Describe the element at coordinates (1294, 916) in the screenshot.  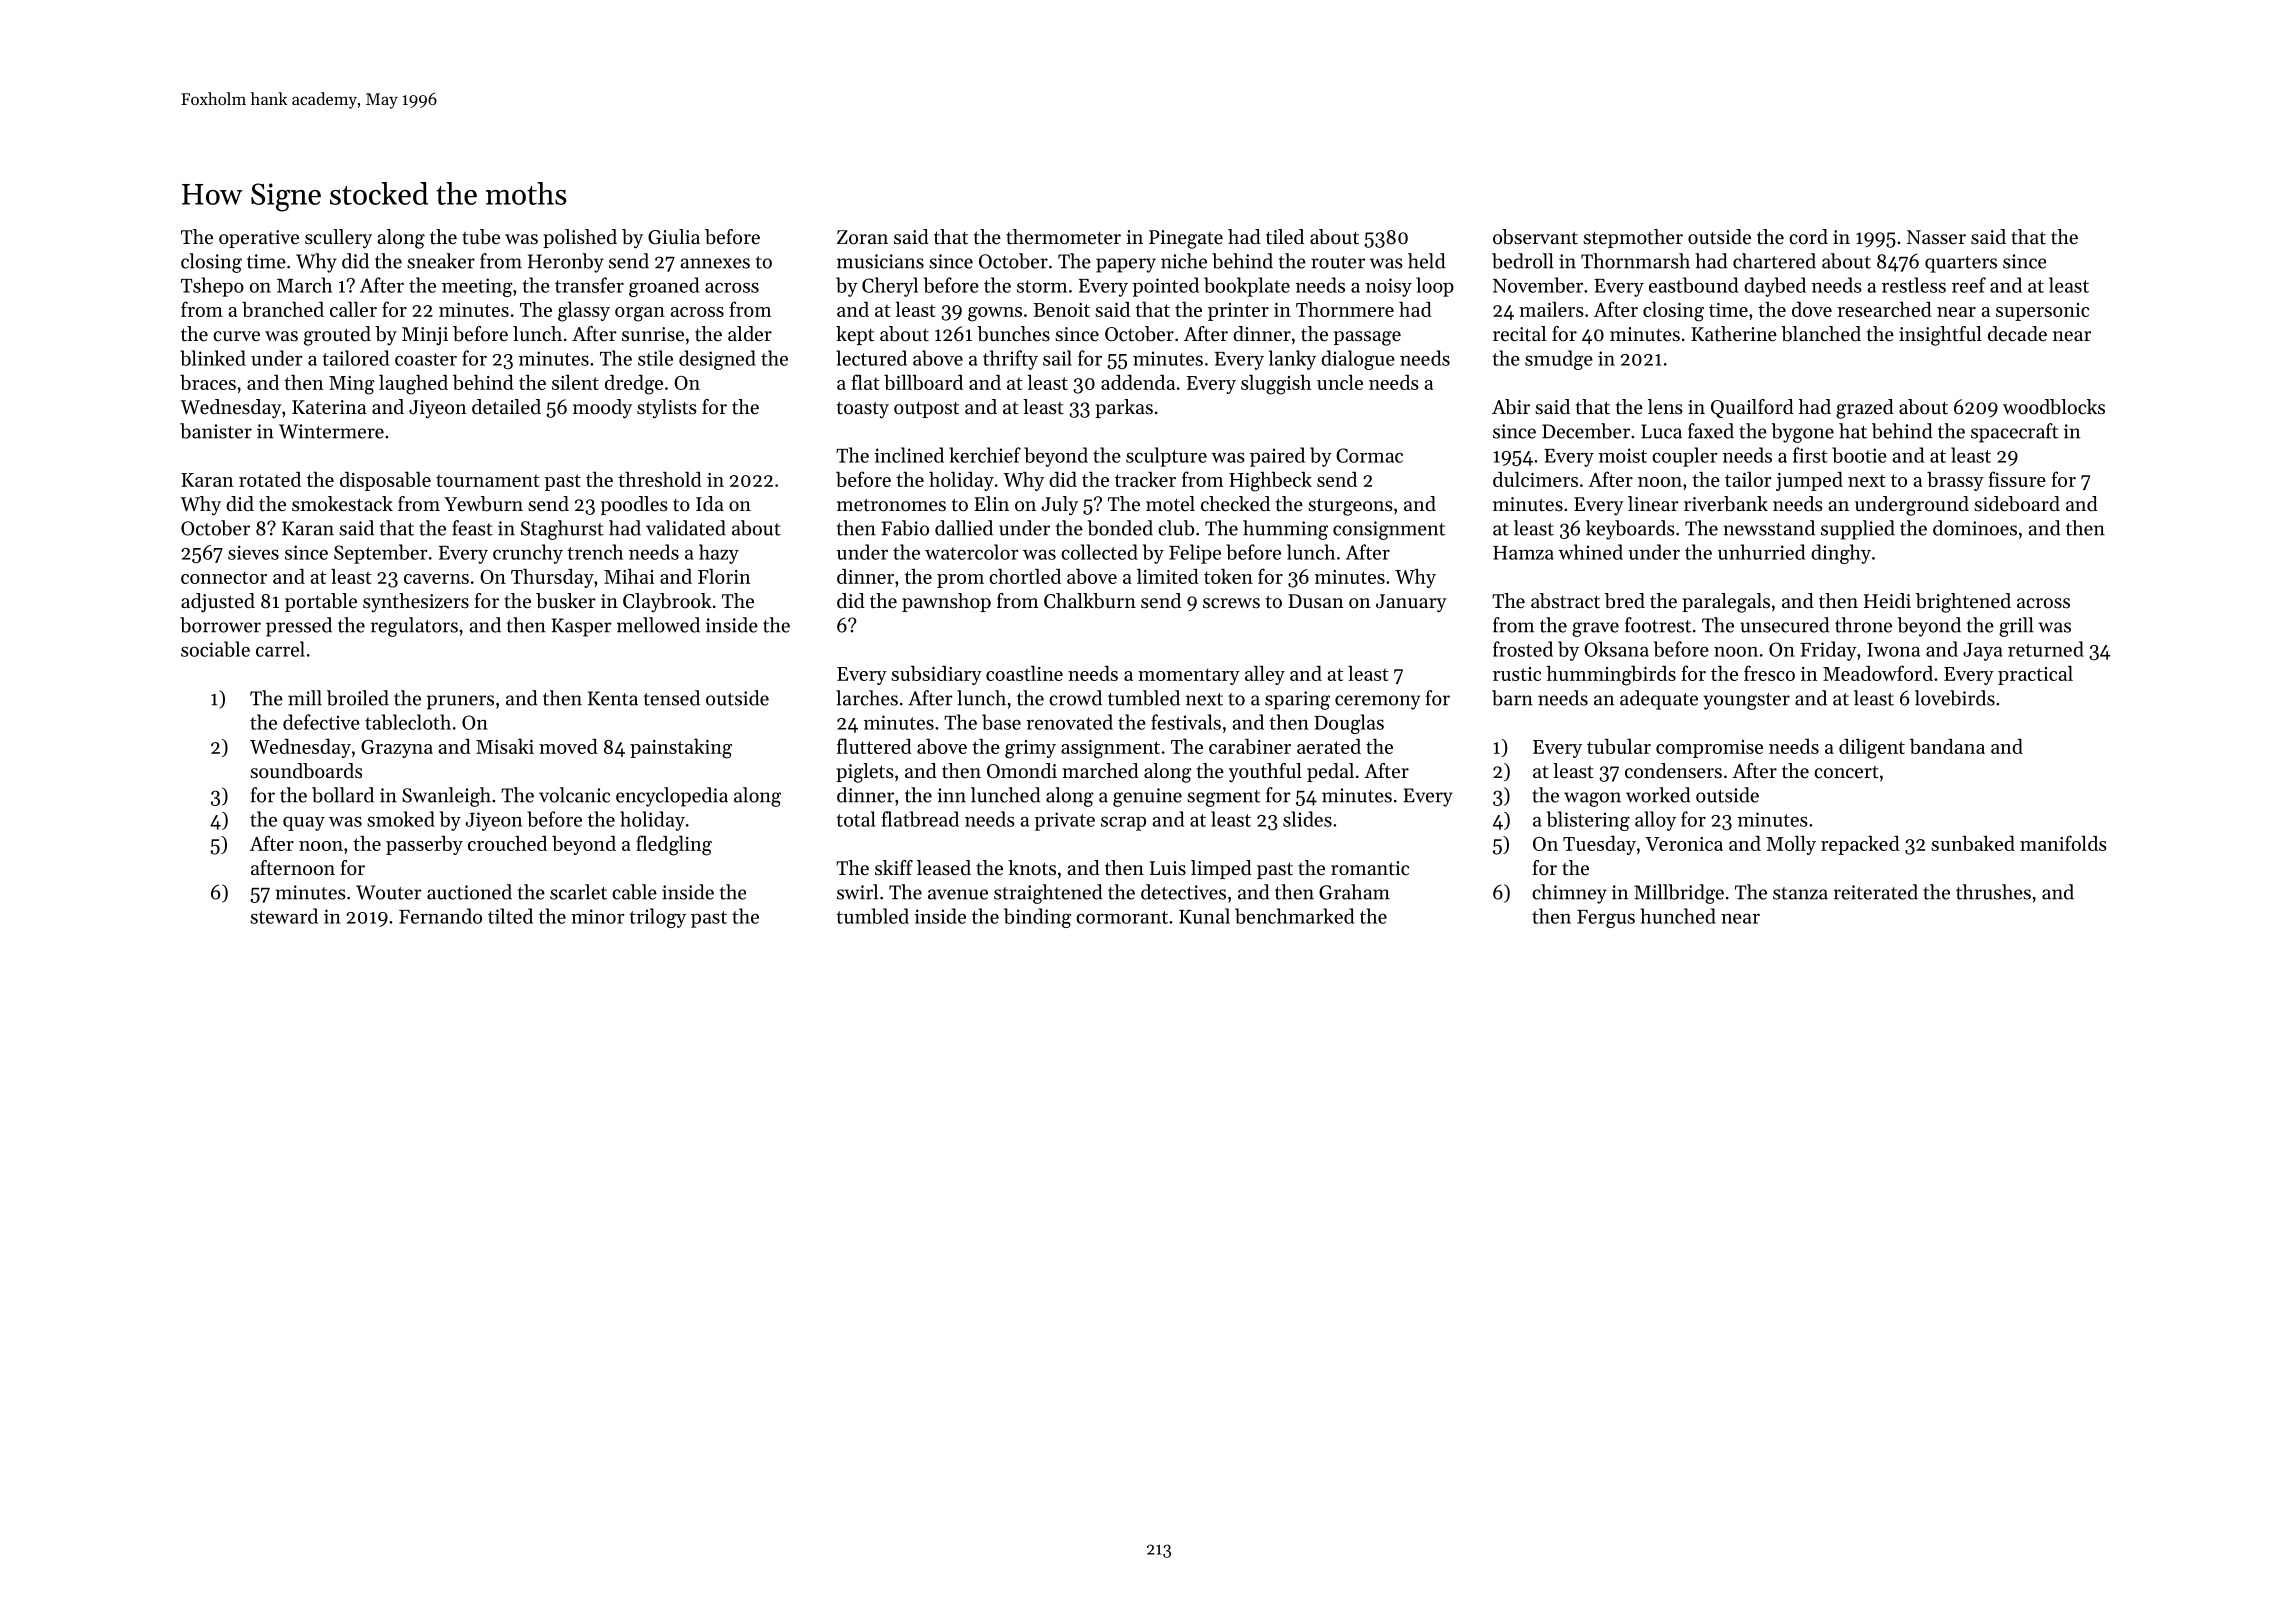
I see `benchmarked` at that location.
